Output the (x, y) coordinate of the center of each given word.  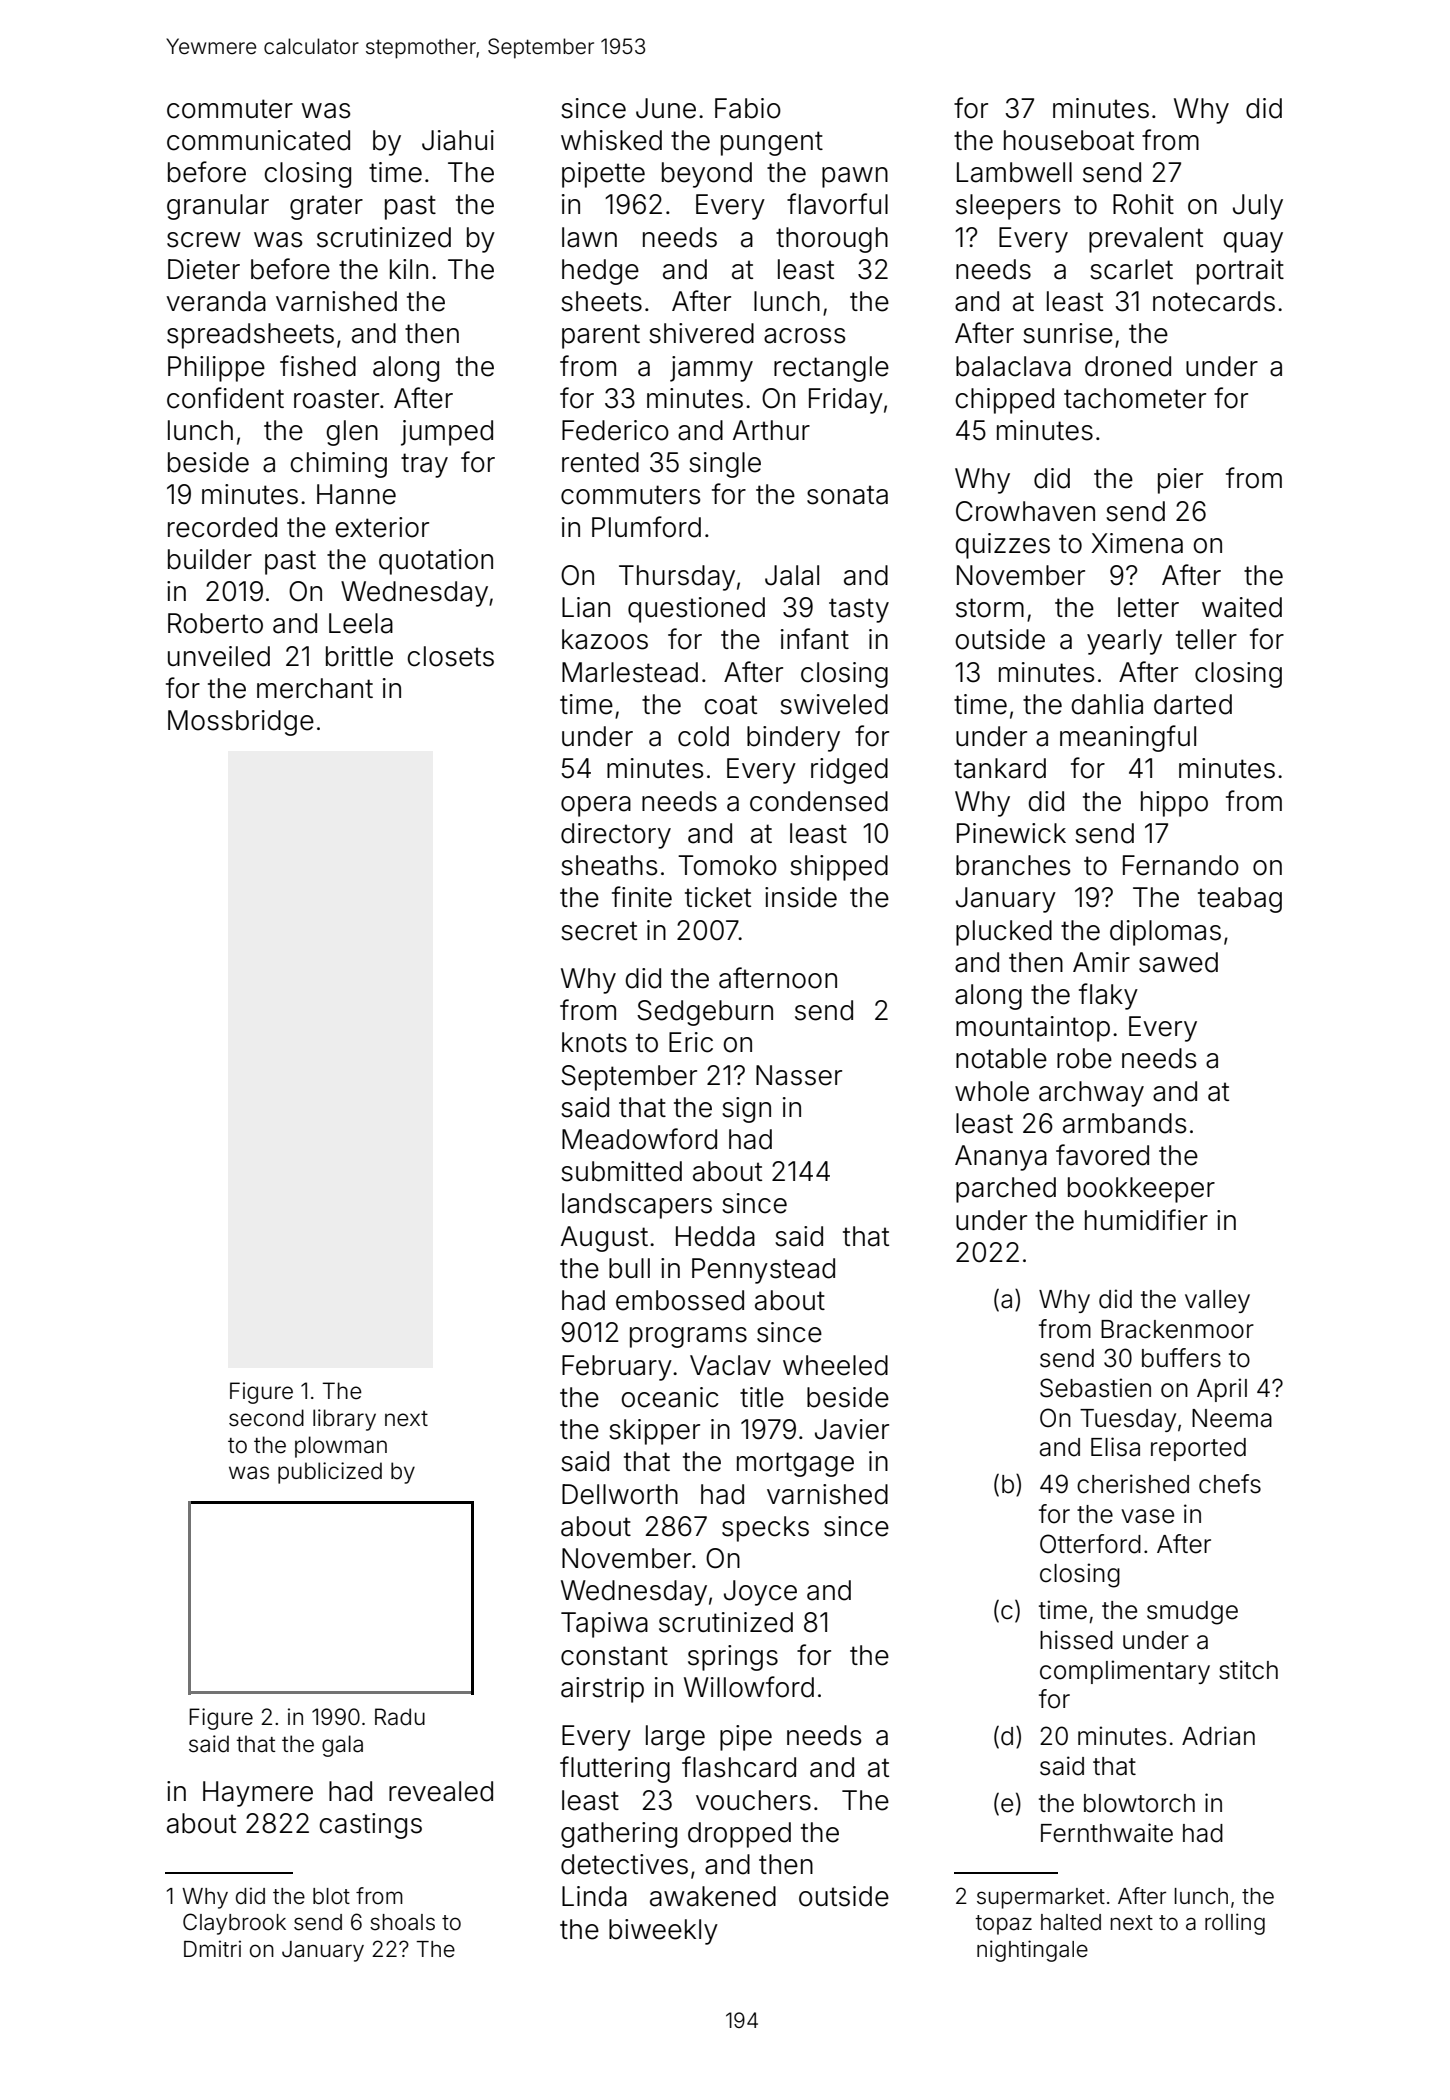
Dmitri (212, 1948)
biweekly (663, 1932)
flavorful (837, 204)
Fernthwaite (1107, 1833)
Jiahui (458, 140)
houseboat (1069, 140)
